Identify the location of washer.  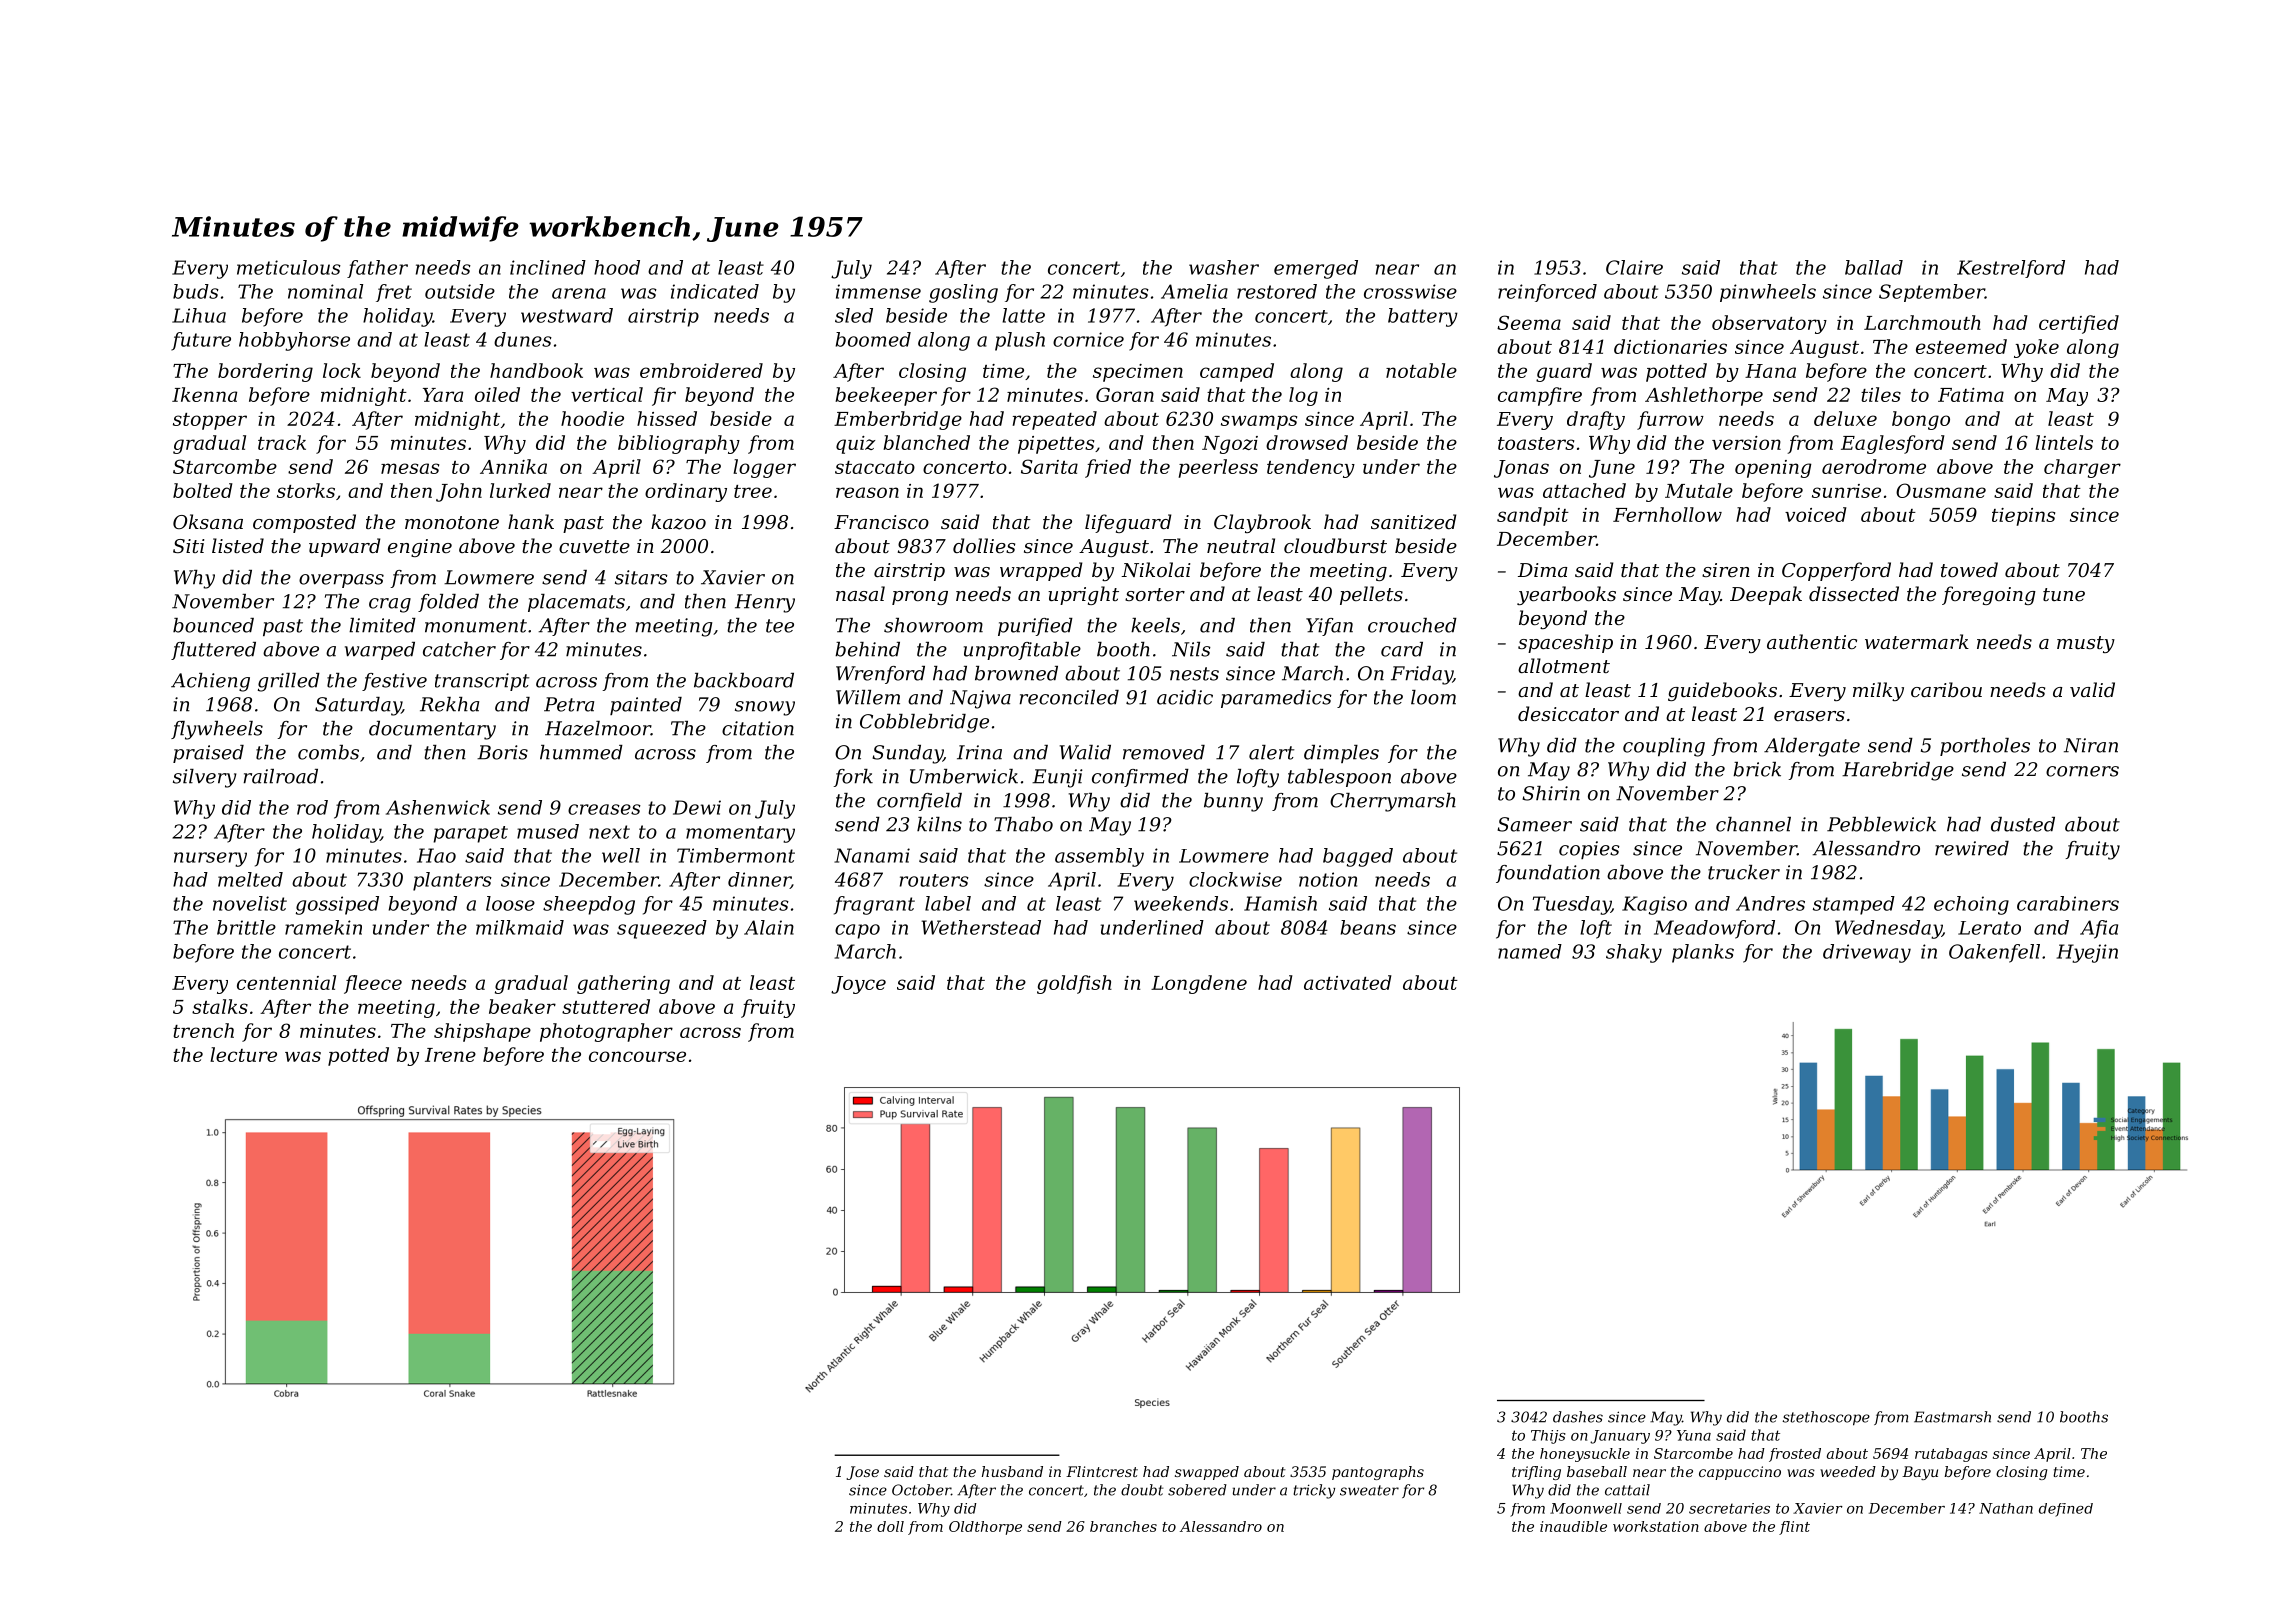
(1224, 267).
